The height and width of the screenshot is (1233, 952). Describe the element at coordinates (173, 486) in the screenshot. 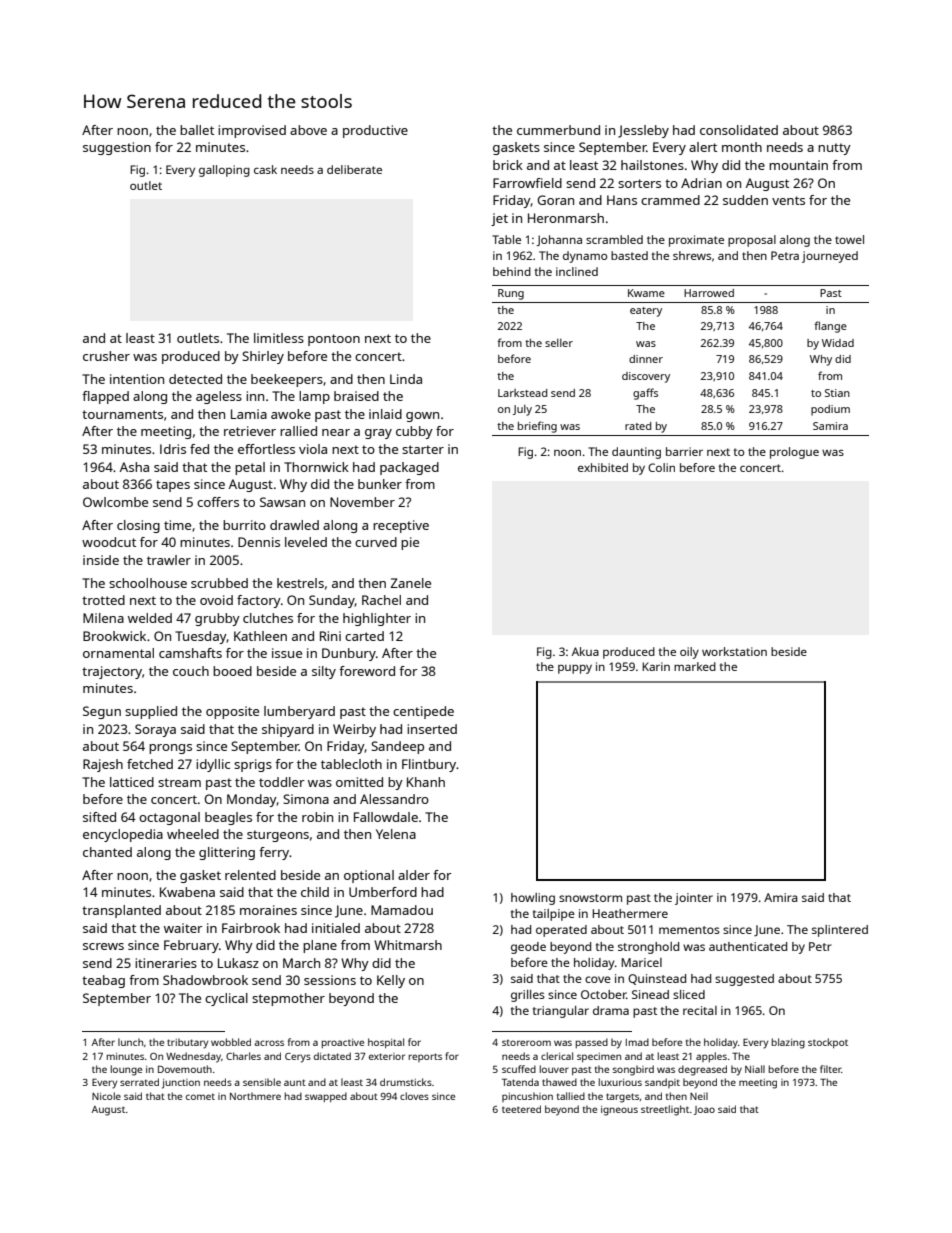

I see `tapes` at that location.
